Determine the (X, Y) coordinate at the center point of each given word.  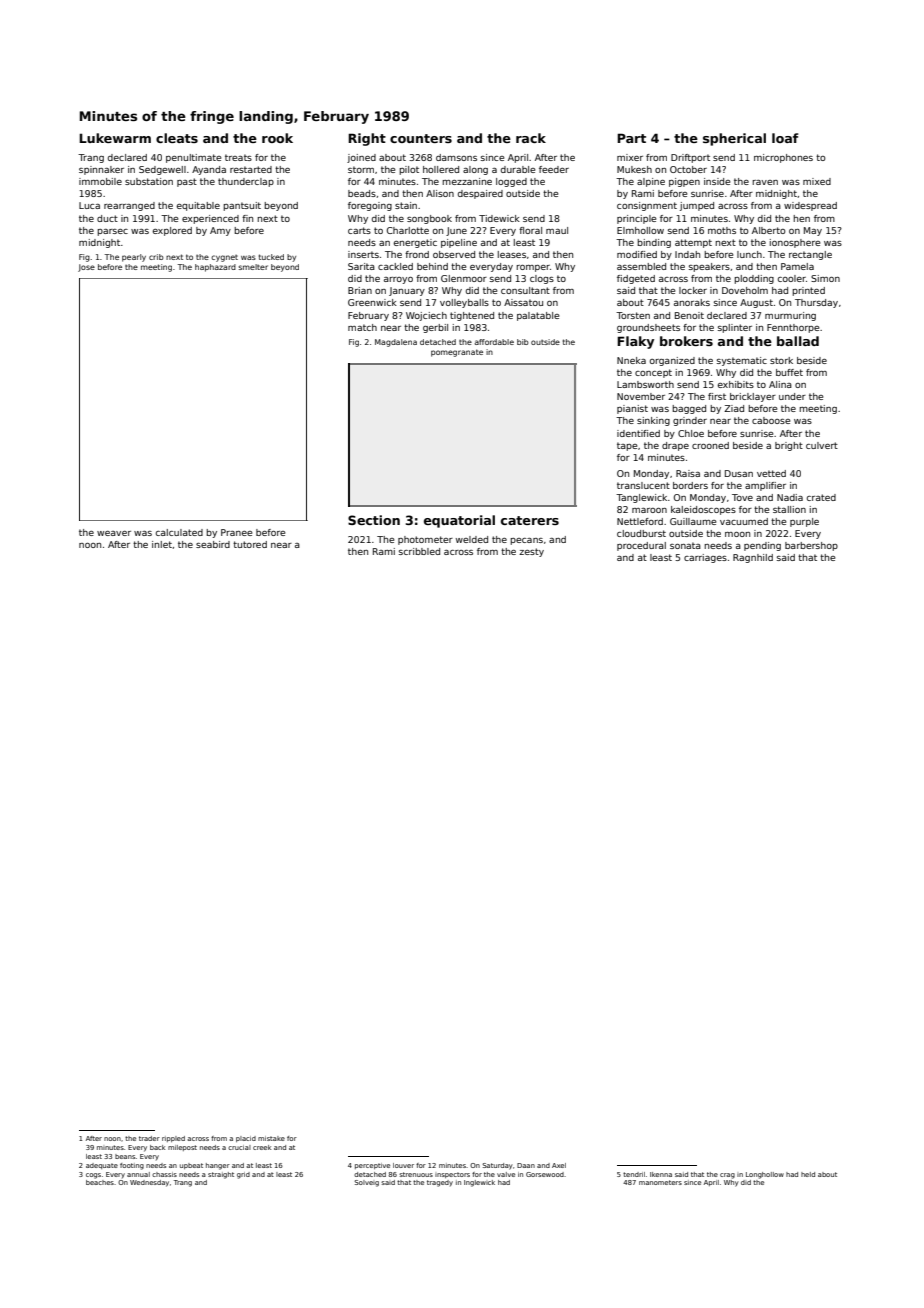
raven (765, 182)
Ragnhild (753, 558)
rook (277, 138)
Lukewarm (115, 138)
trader (149, 1138)
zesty (531, 552)
